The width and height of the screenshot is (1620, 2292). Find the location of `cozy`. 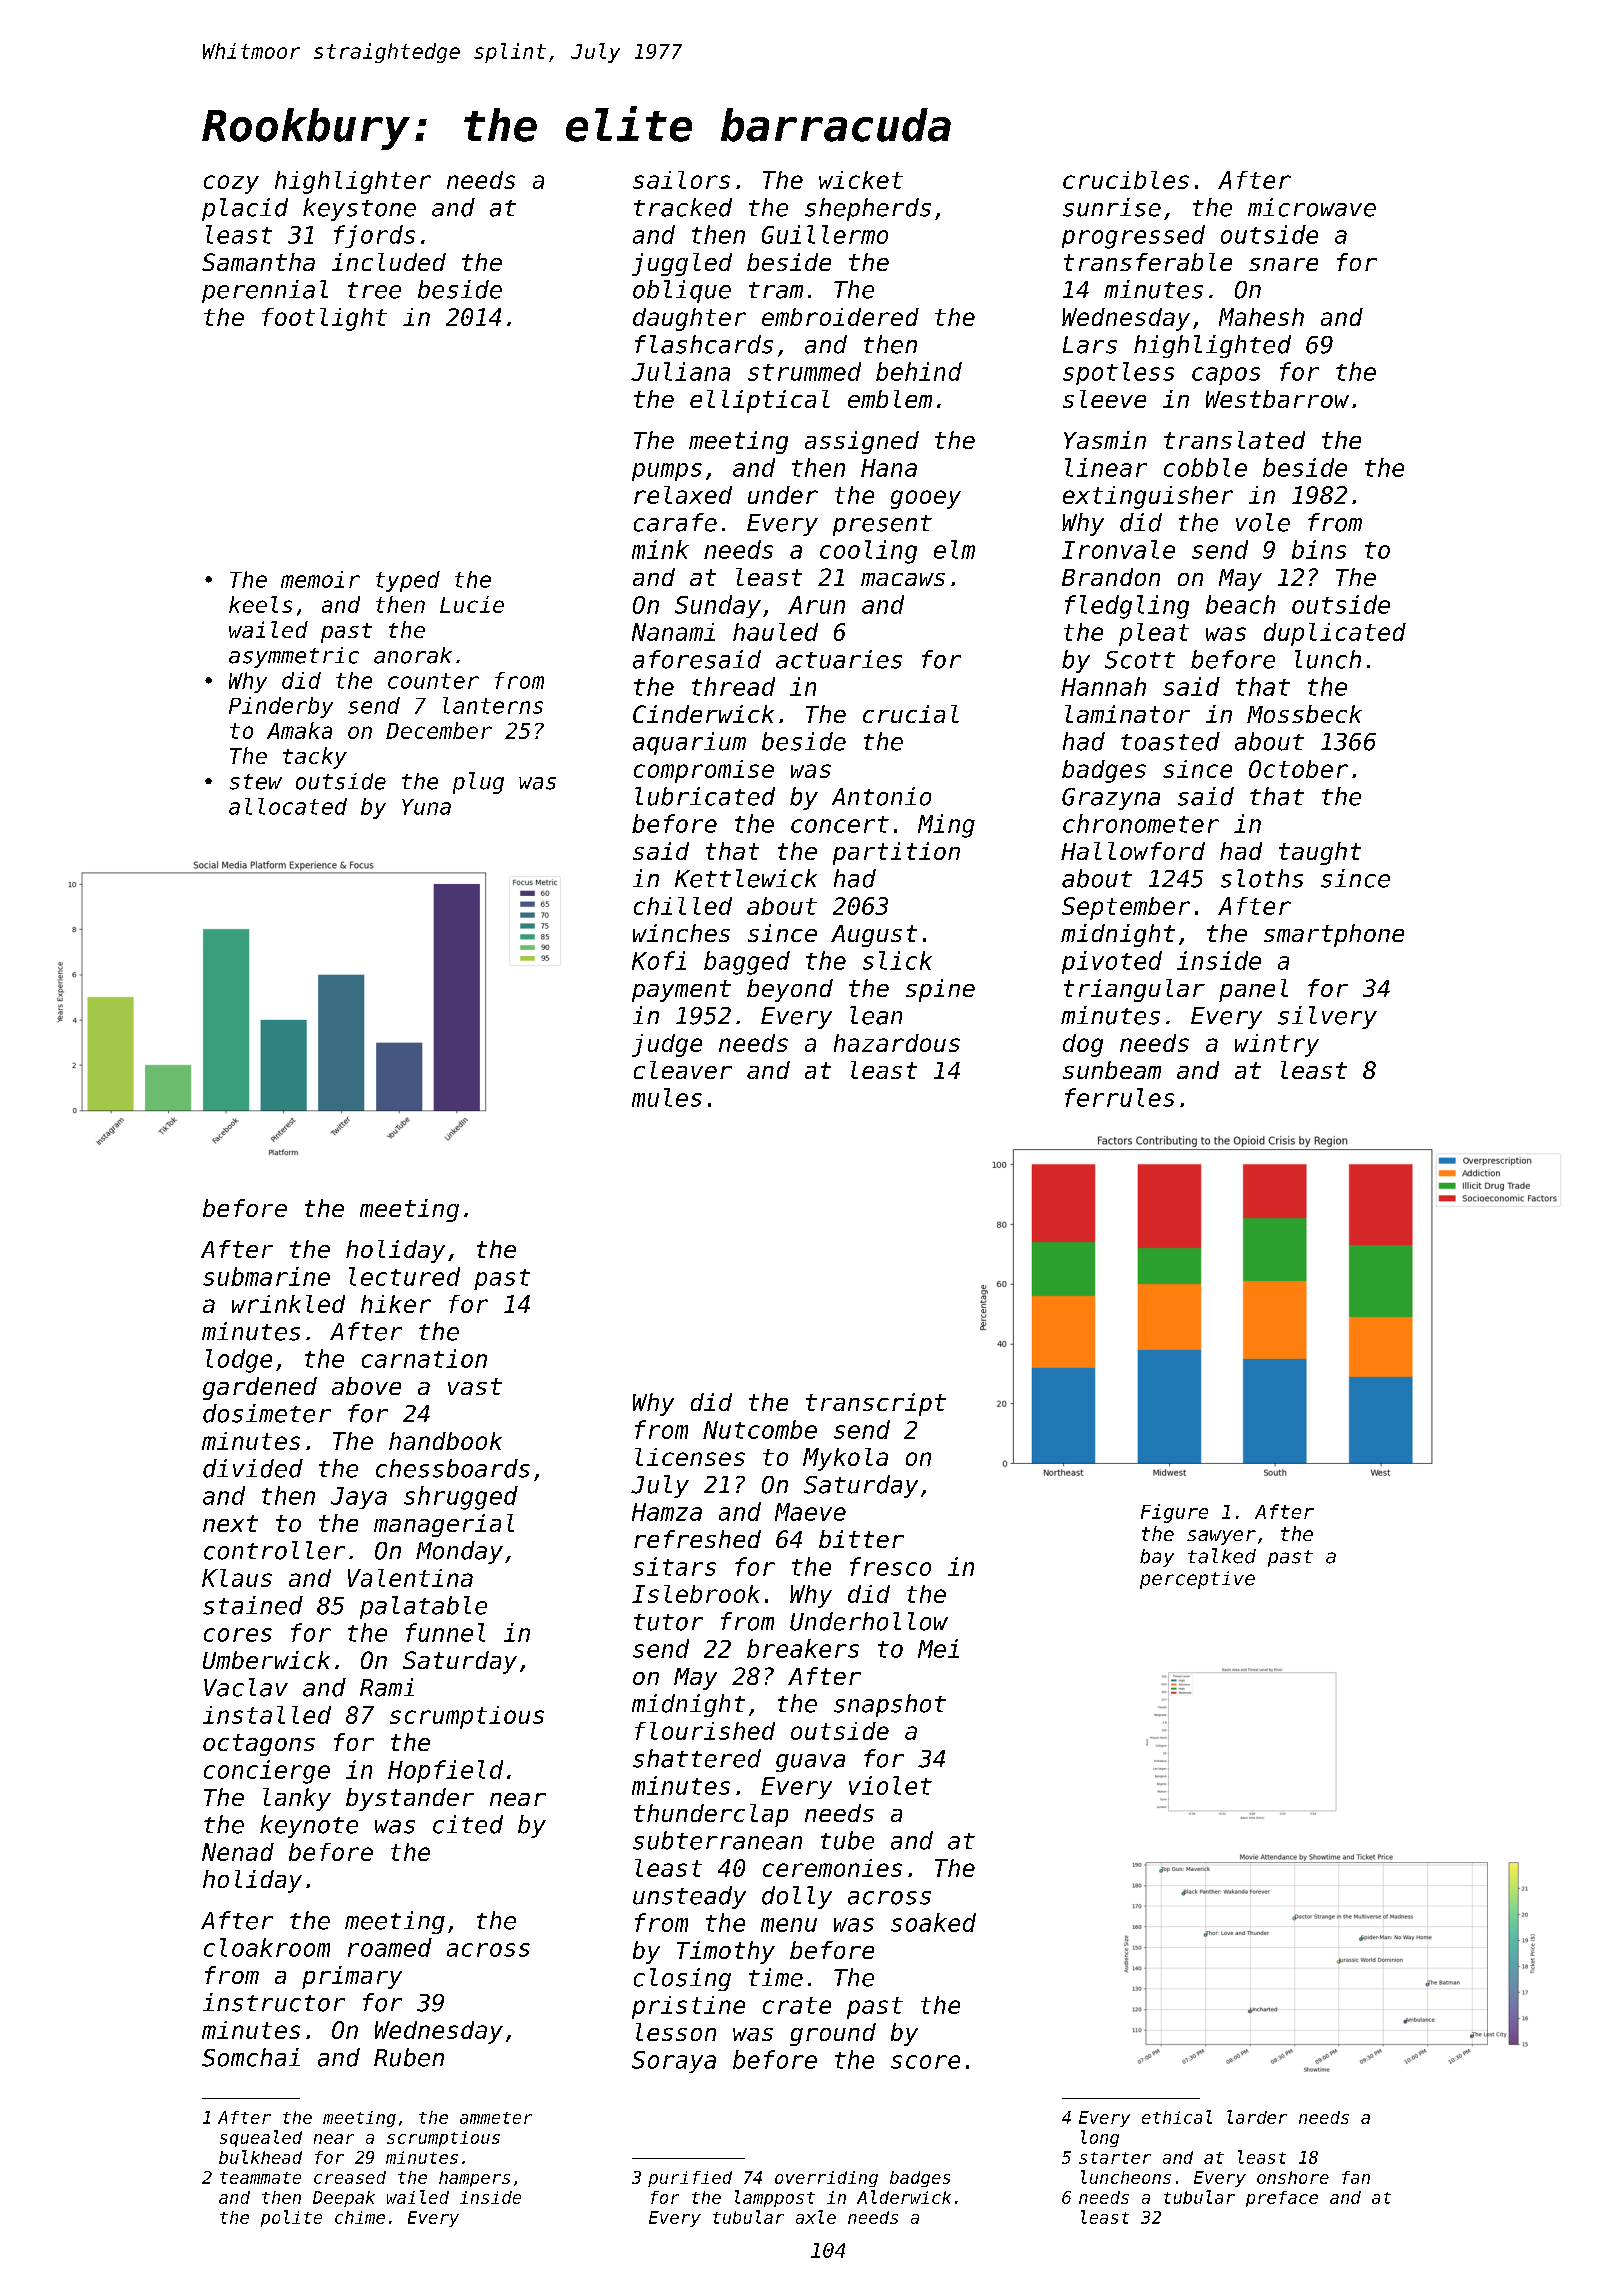

cozy is located at coordinates (231, 184).
